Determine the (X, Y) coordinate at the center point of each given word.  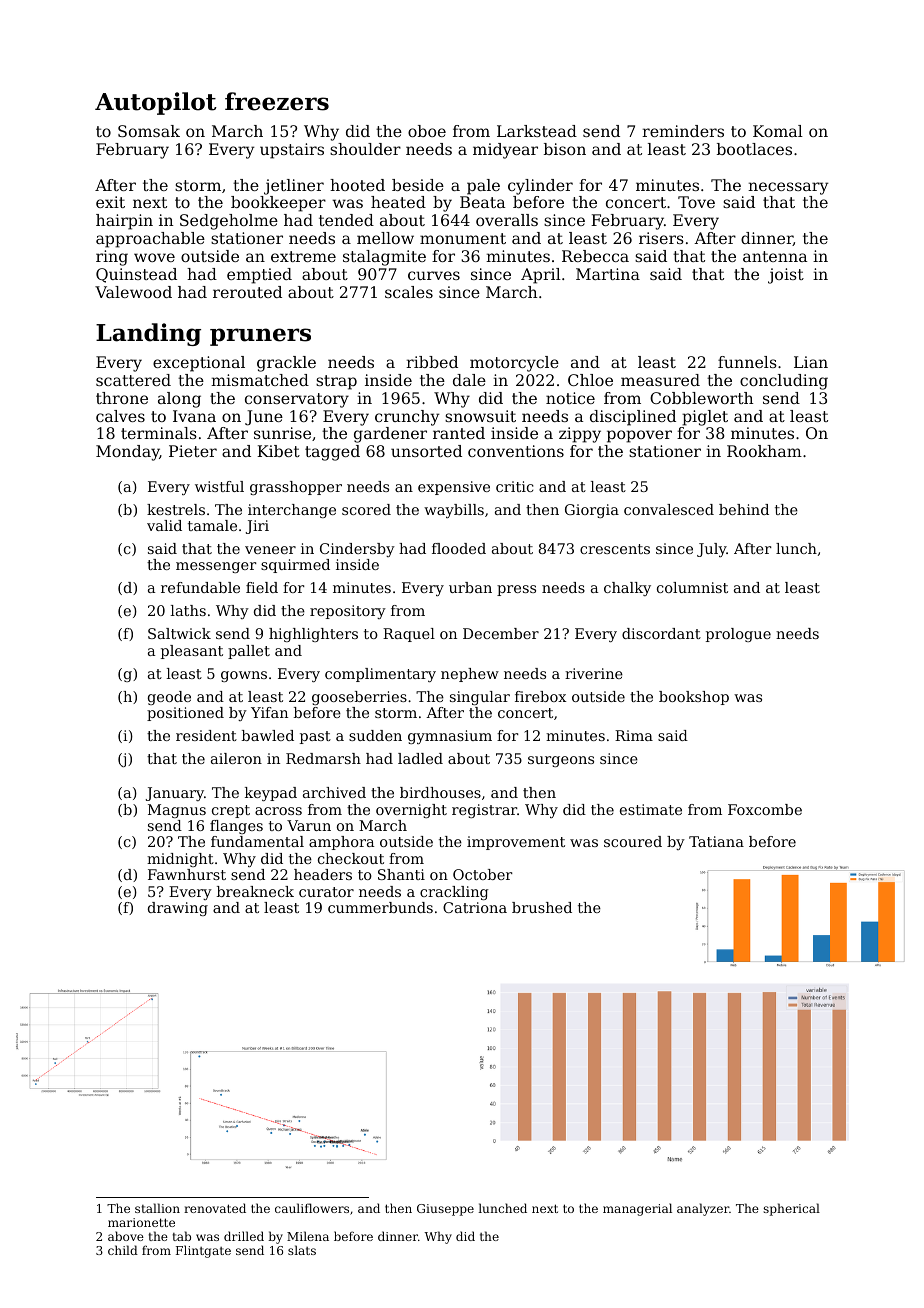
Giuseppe (445, 1210)
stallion (157, 1208)
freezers (277, 101)
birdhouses (440, 792)
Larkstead (537, 131)
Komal (778, 131)
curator (326, 892)
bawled (267, 735)
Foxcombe (765, 809)
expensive (454, 488)
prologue (738, 635)
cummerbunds (380, 907)
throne (122, 398)
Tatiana (716, 841)
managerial (637, 1209)
